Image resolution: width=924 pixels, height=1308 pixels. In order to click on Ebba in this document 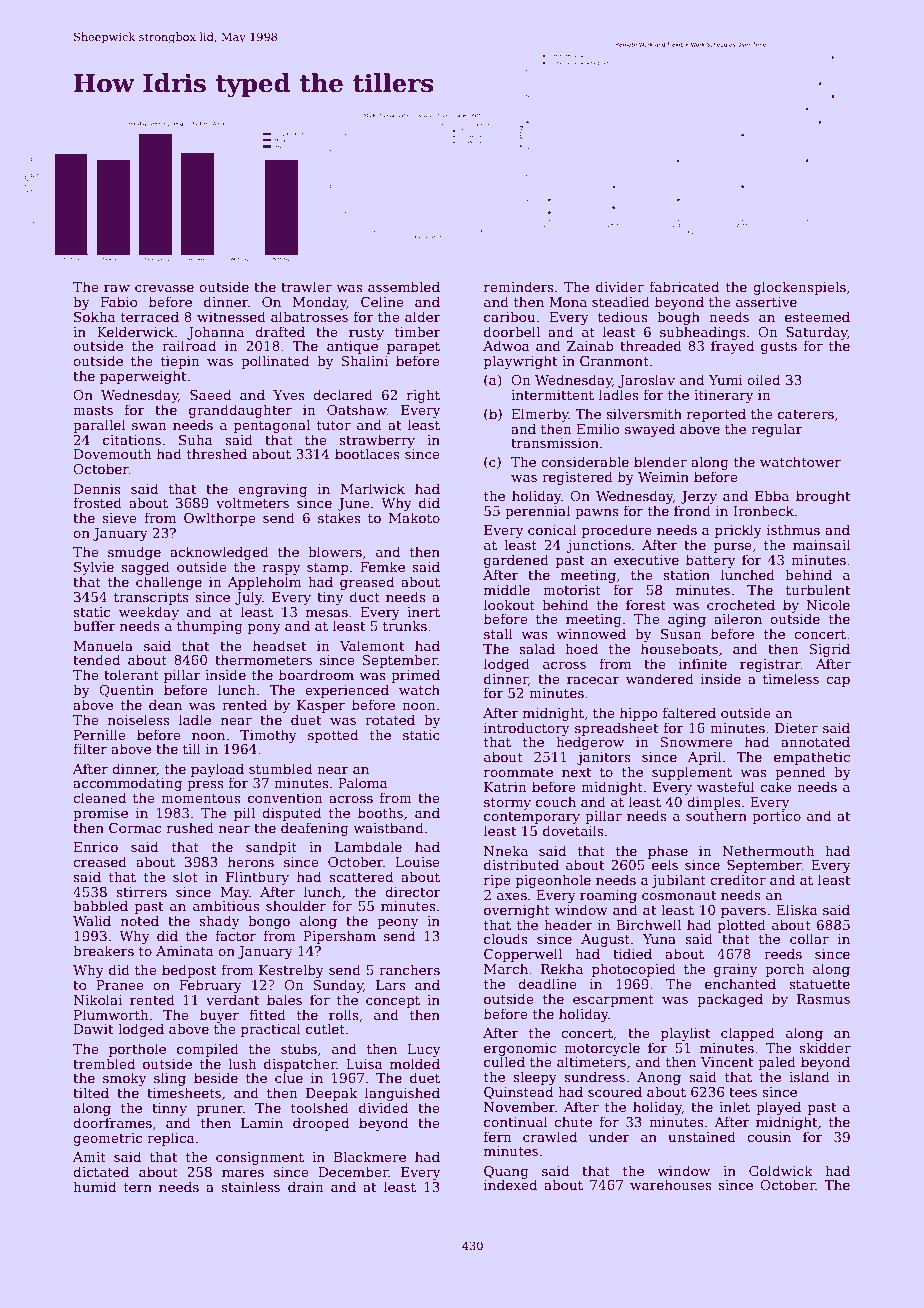, I will do `click(772, 495)`.
